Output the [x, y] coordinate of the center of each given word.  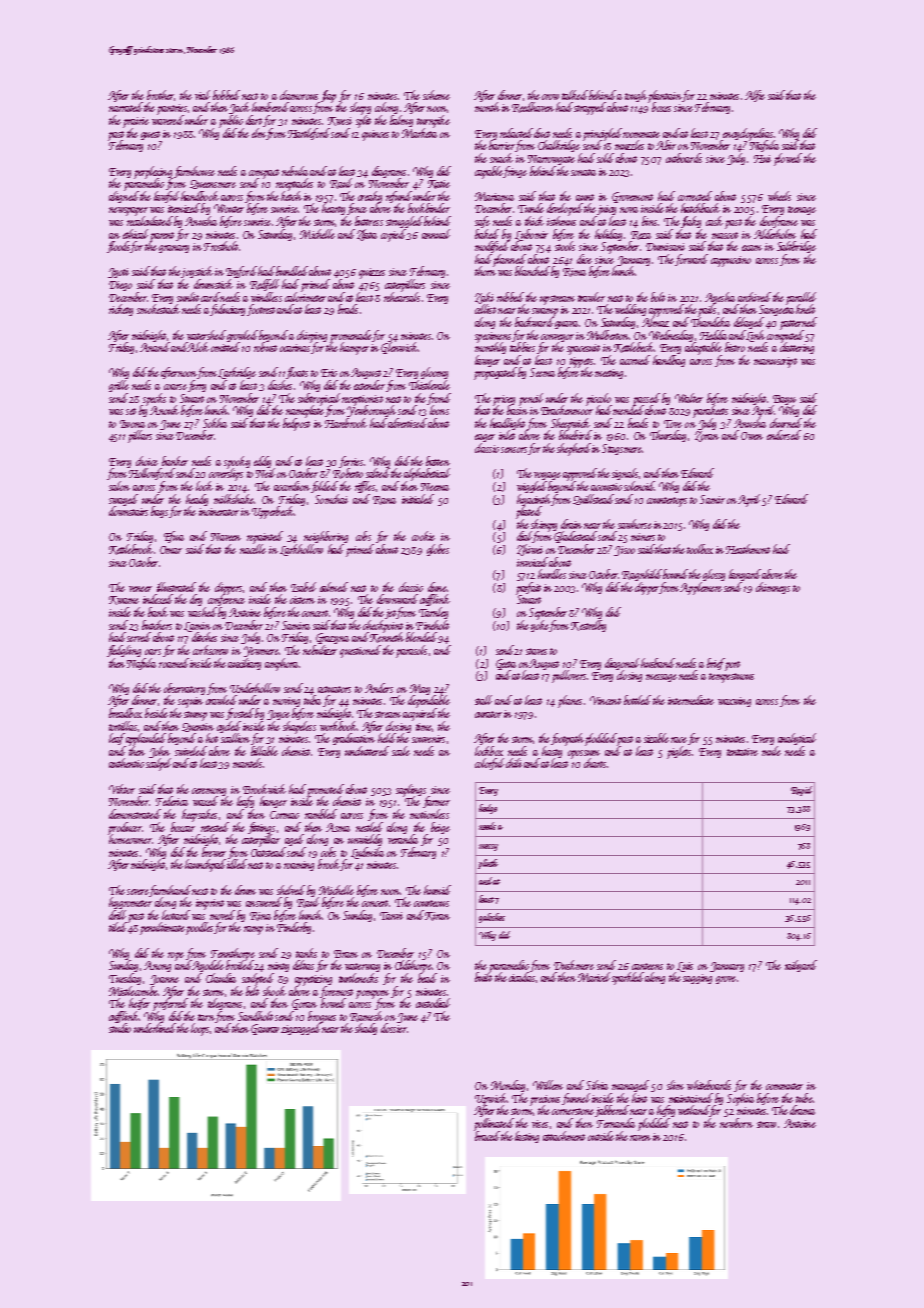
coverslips [226, 475]
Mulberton [608, 335]
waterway [362, 967]
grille [119, 386]
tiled [117, 927]
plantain [665, 96]
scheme [436, 95]
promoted [325, 790]
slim [675, 1085]
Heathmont [748, 549]
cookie [423, 536]
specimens [493, 337]
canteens [647, 966]
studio [120, 1028]
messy [488, 847]
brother [160, 95]
